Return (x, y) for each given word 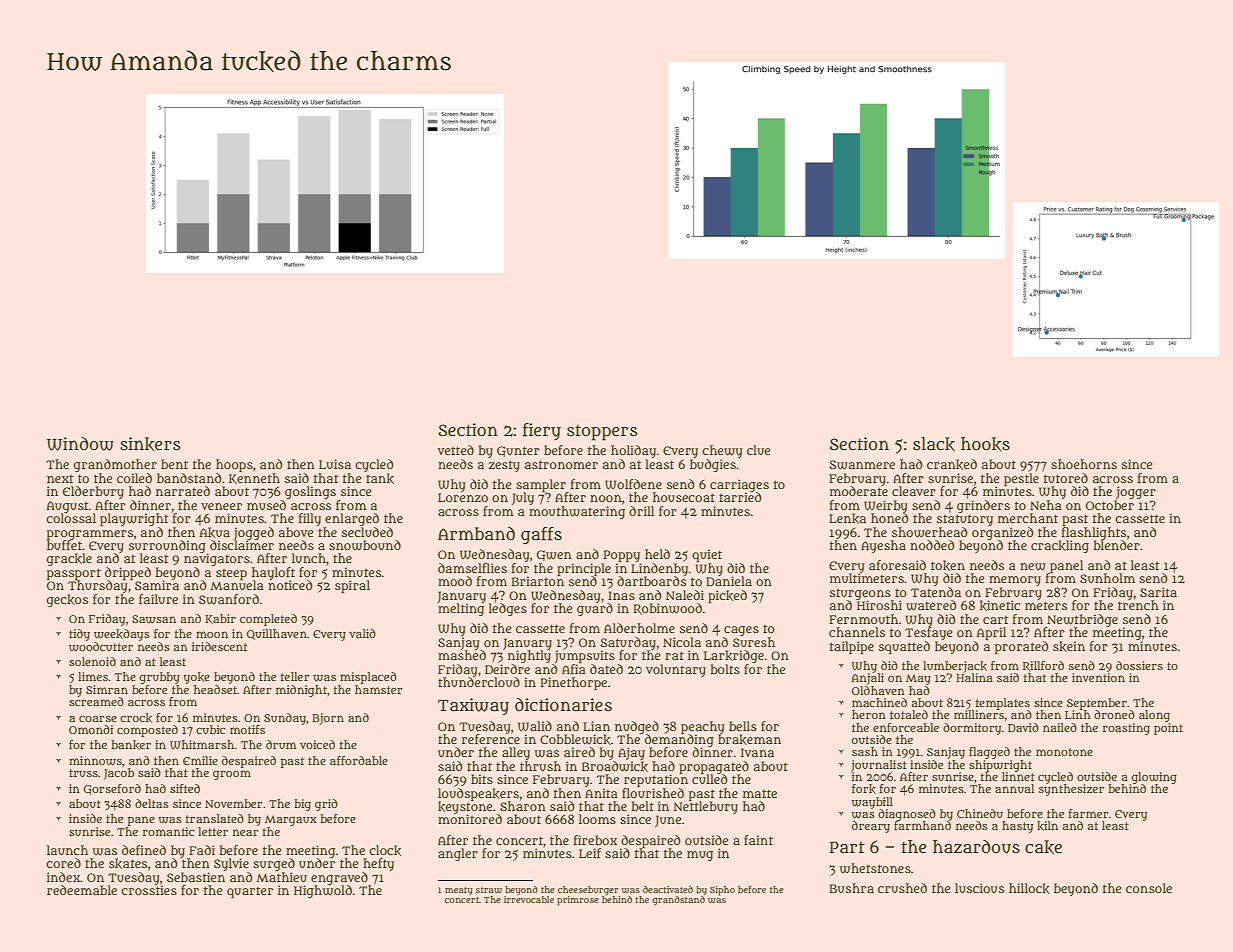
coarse (98, 719)
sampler (541, 485)
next (60, 479)
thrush (540, 766)
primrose (578, 901)
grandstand (678, 901)
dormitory (972, 729)
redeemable (82, 890)
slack (934, 444)
